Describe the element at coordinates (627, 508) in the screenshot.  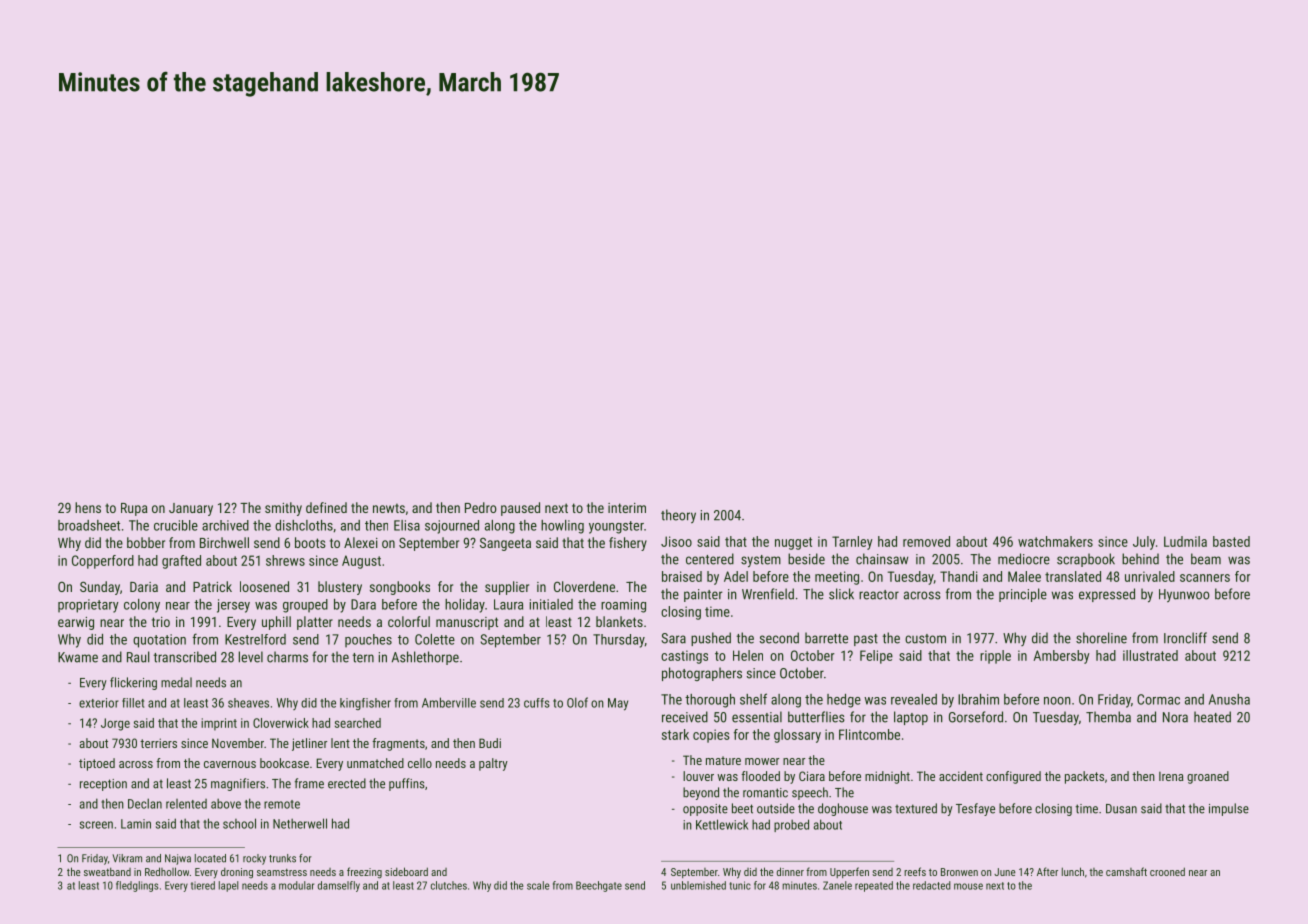
I see `interim` at that location.
